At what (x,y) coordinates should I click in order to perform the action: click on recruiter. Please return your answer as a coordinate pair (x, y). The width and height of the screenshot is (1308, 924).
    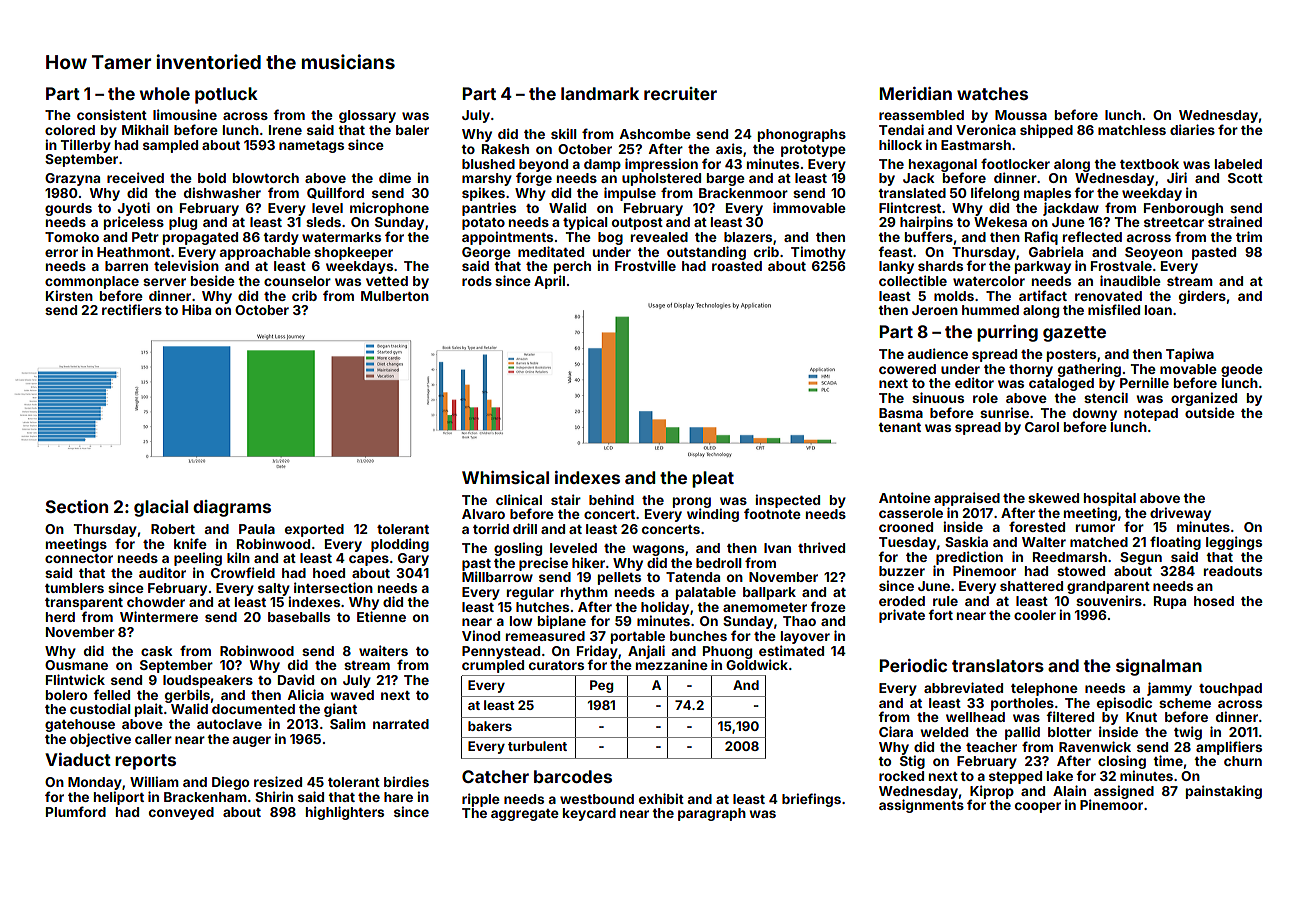
    Looking at the image, I should click on (680, 93).
